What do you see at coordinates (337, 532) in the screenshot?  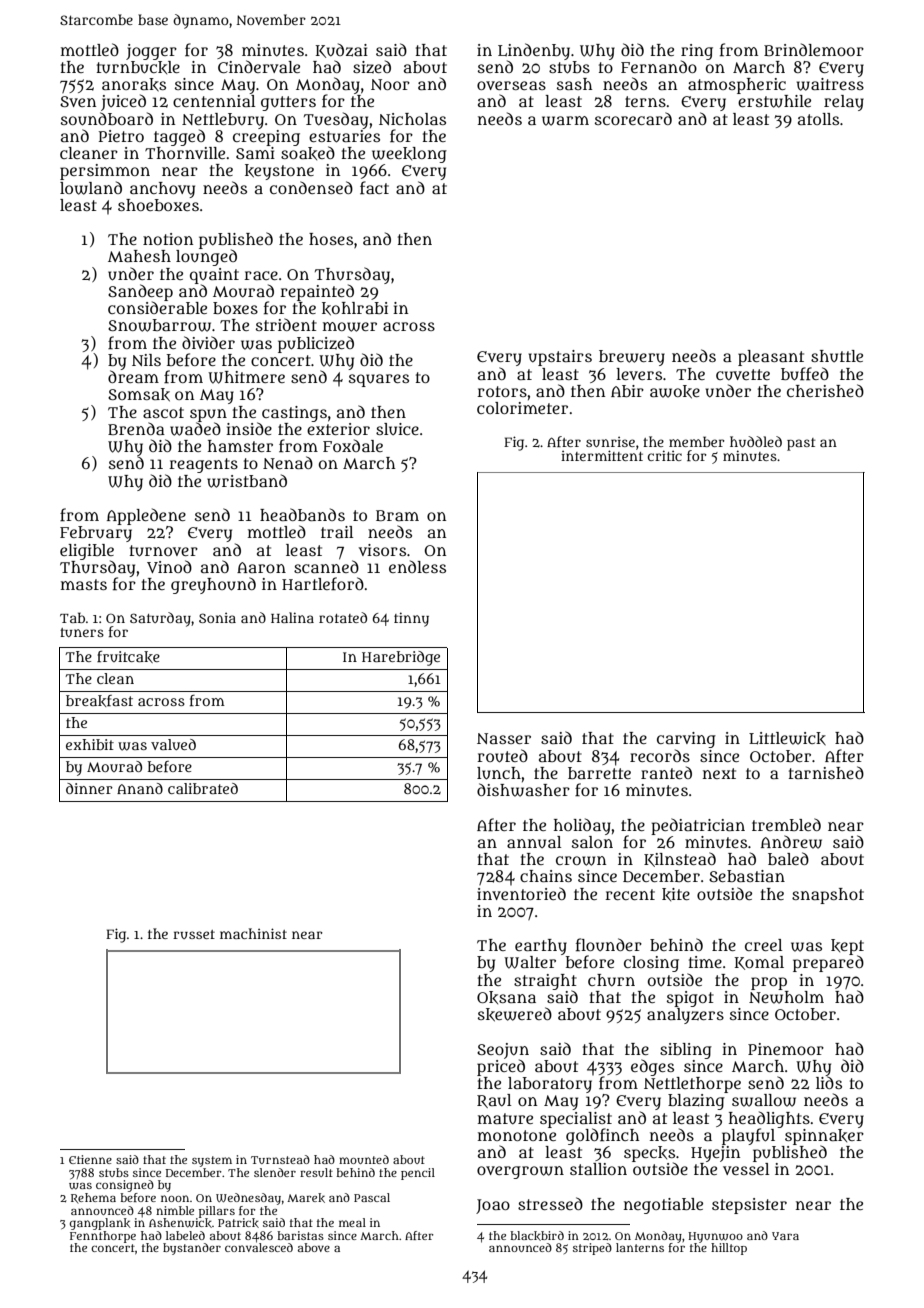 I see `trail` at bounding box center [337, 532].
